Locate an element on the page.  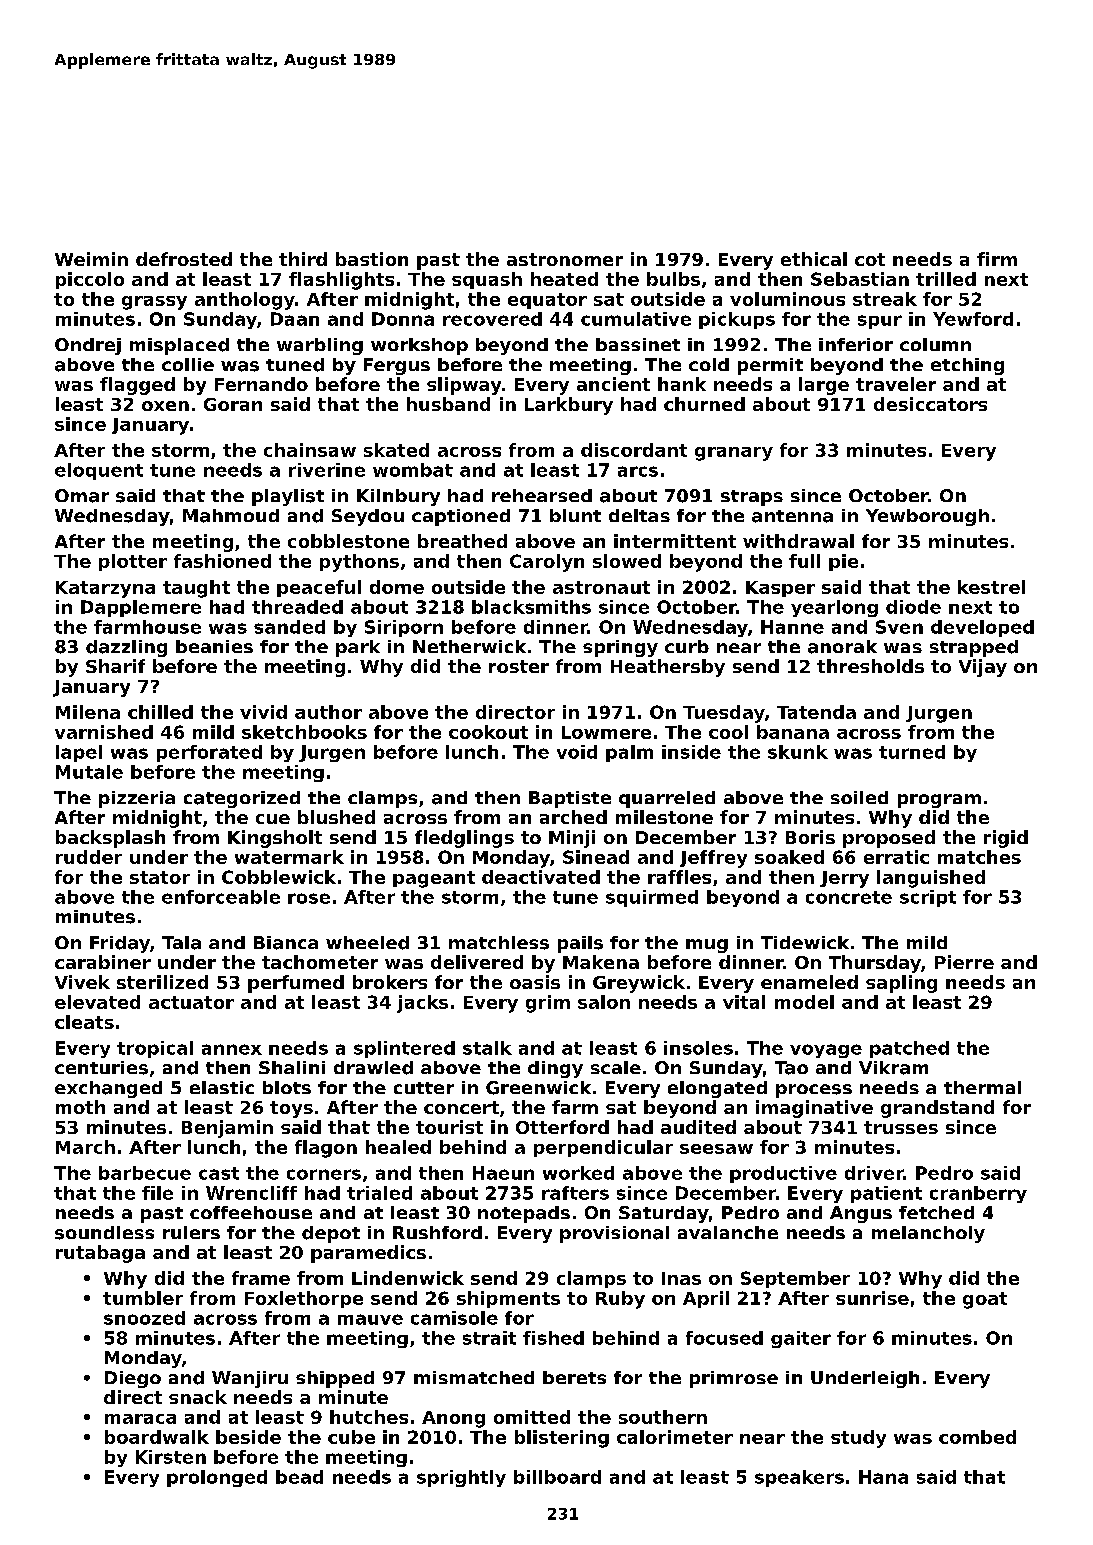
grassy is located at coordinates (154, 303).
